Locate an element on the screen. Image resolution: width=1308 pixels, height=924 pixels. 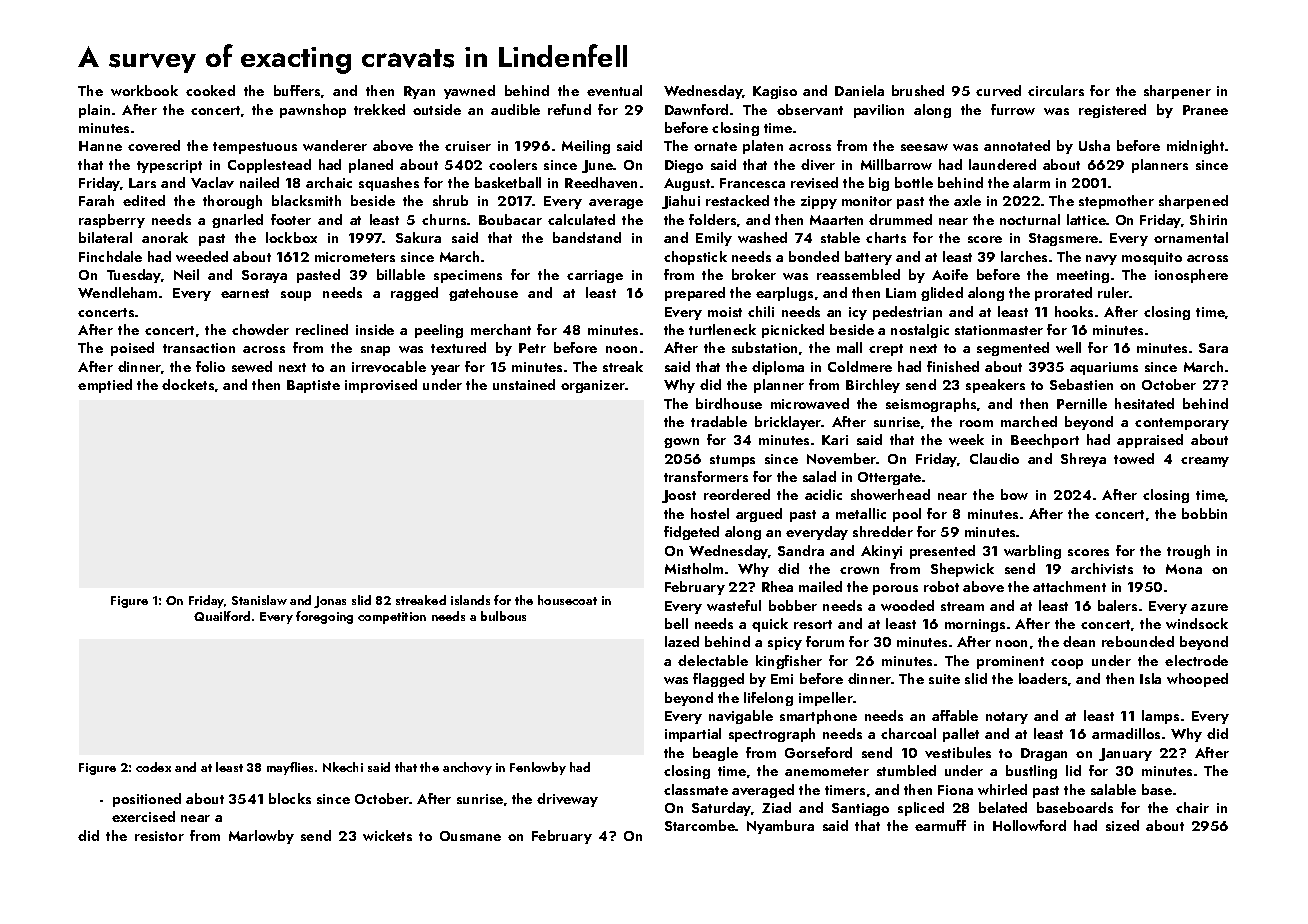
micrometers is located at coordinates (355, 257).
